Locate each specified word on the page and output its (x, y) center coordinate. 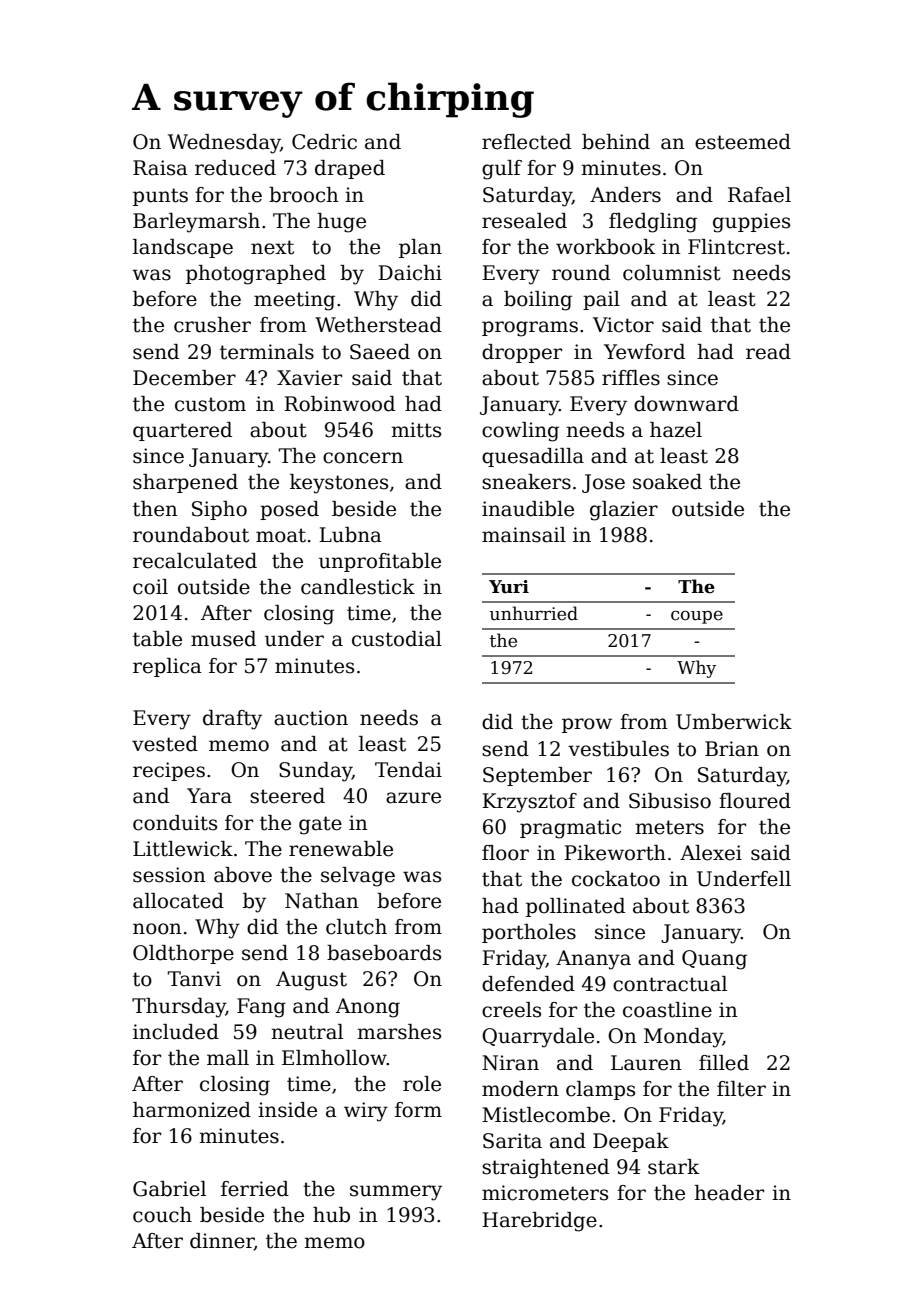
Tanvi (194, 979)
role (422, 1084)
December (184, 378)
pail (601, 300)
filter (741, 1089)
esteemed (743, 142)
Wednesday (224, 144)
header (729, 1193)
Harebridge (539, 1222)
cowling (520, 432)
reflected (526, 142)
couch (162, 1215)
